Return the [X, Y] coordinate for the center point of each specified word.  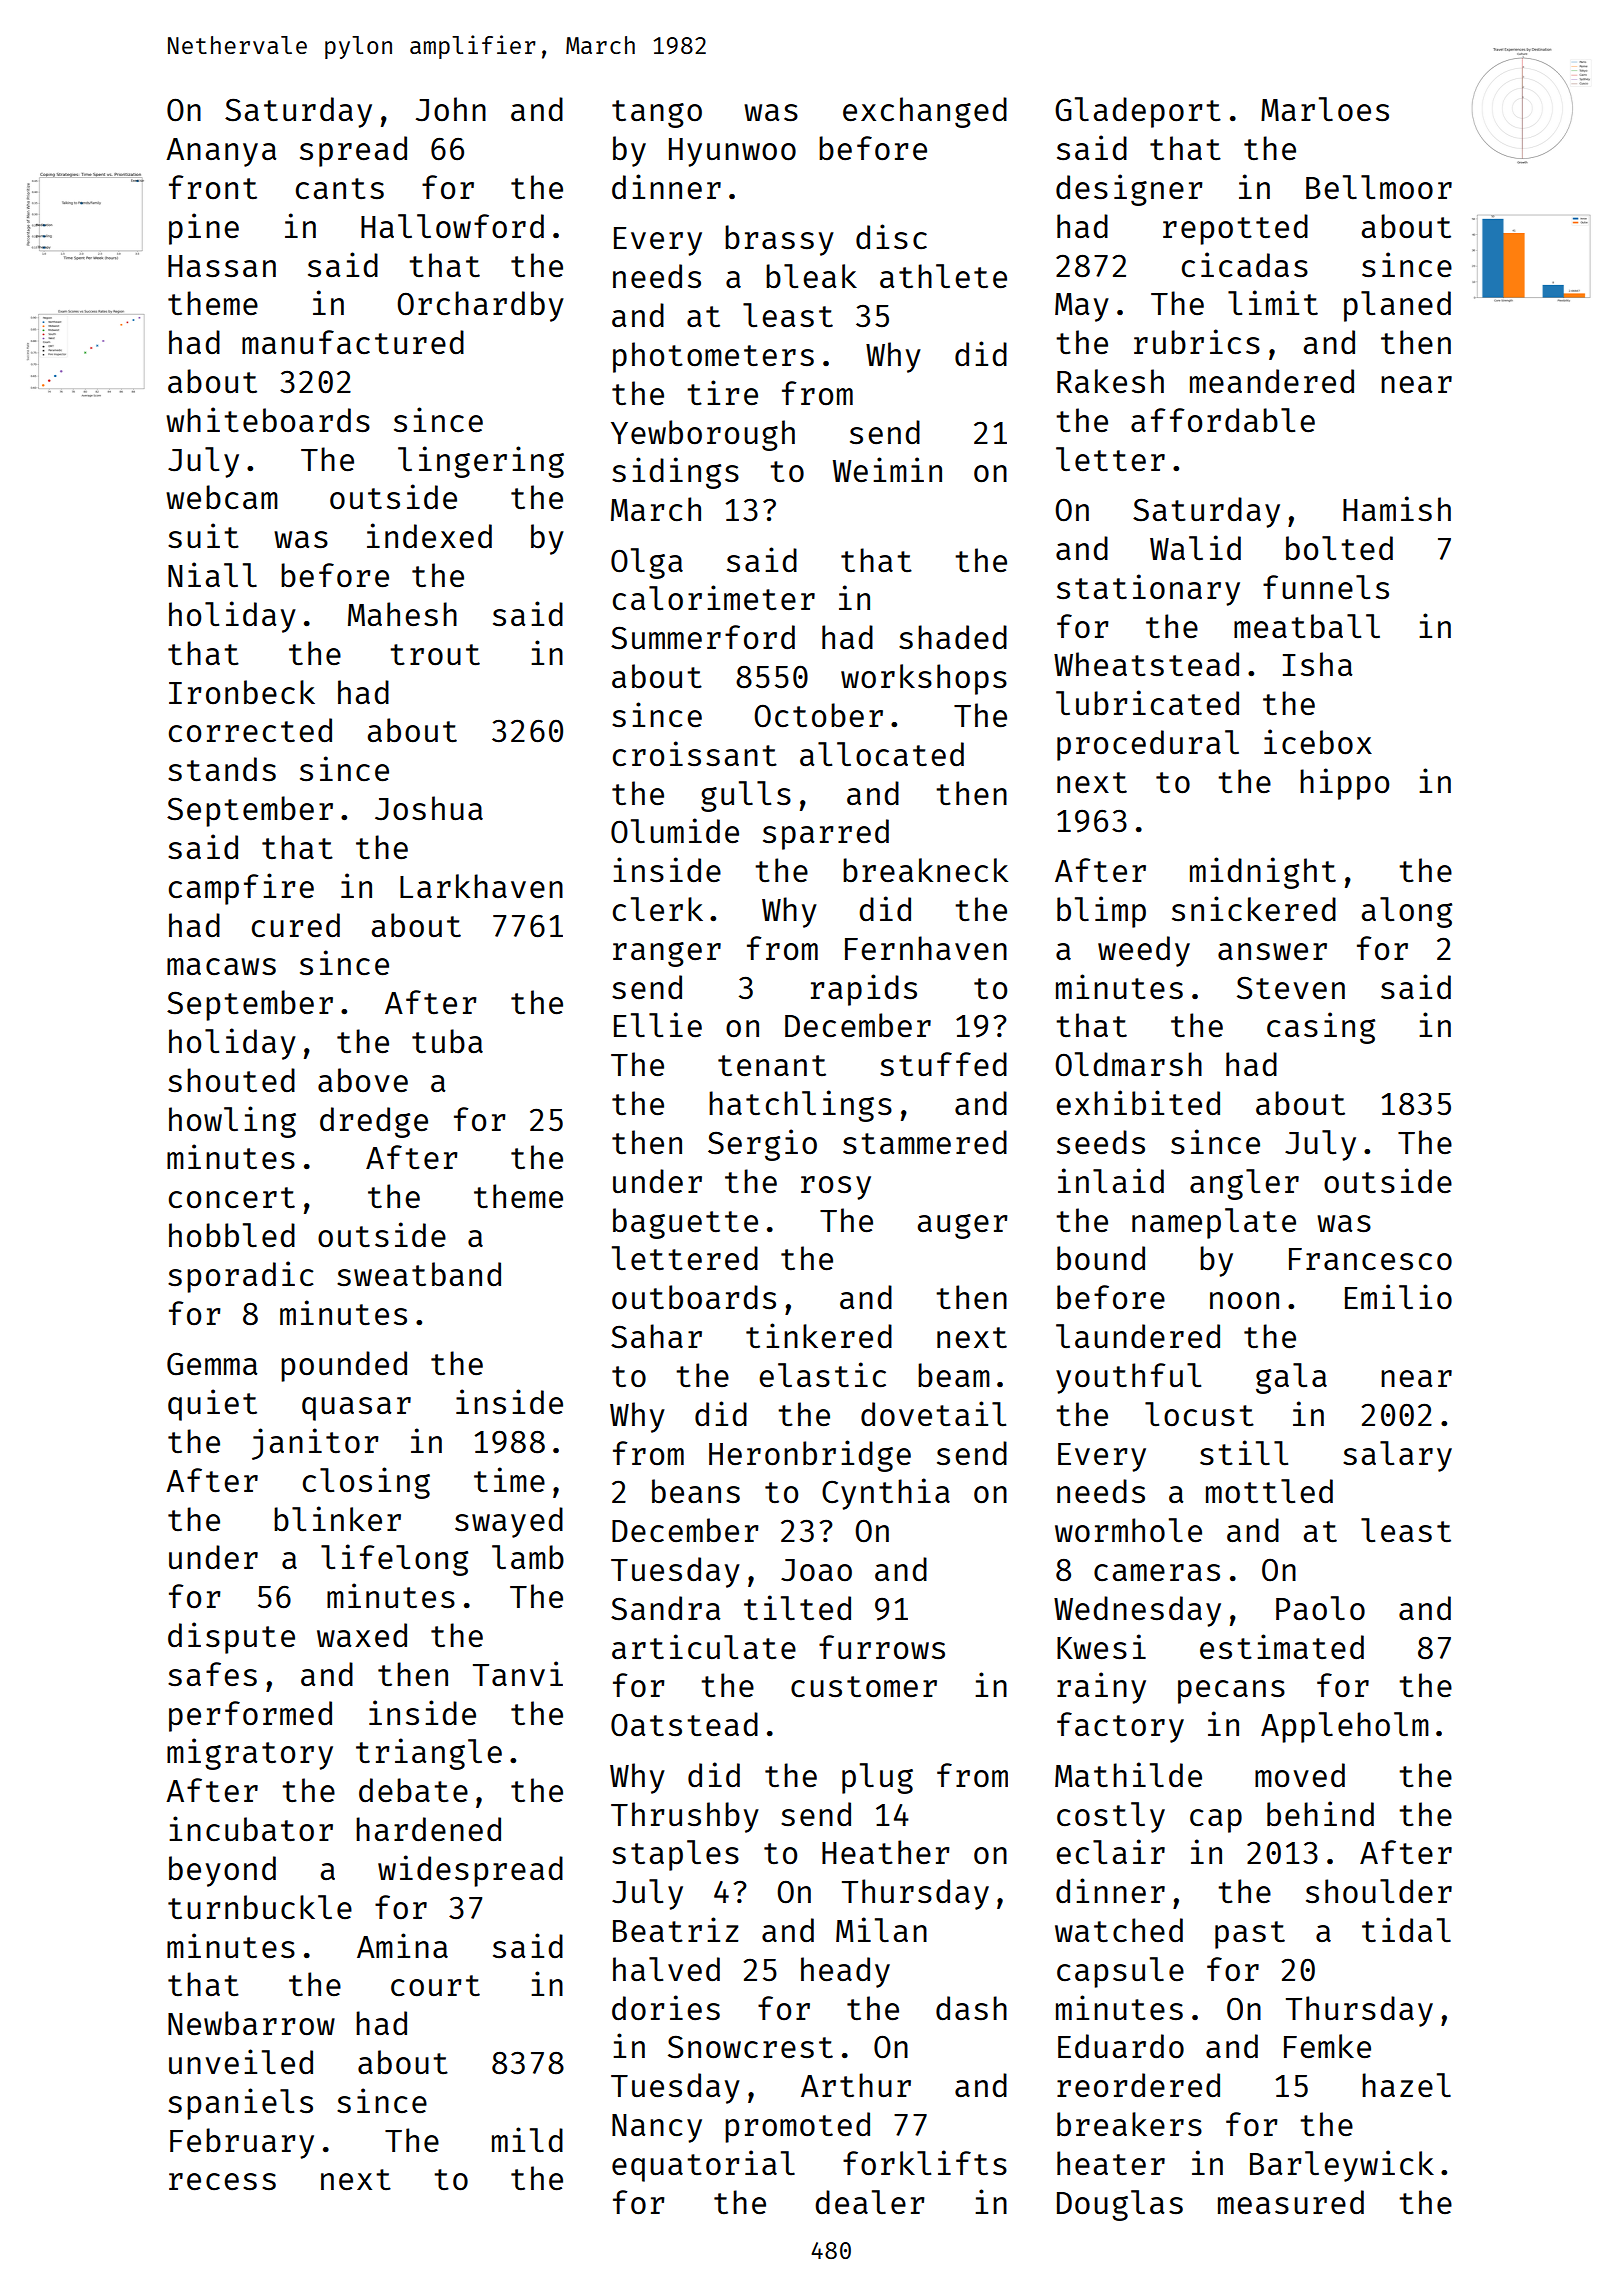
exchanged [925, 112]
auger [963, 1226]
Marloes [1325, 109]
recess [222, 2182]
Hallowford [452, 226]
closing [366, 1483]
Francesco [1370, 1259]
